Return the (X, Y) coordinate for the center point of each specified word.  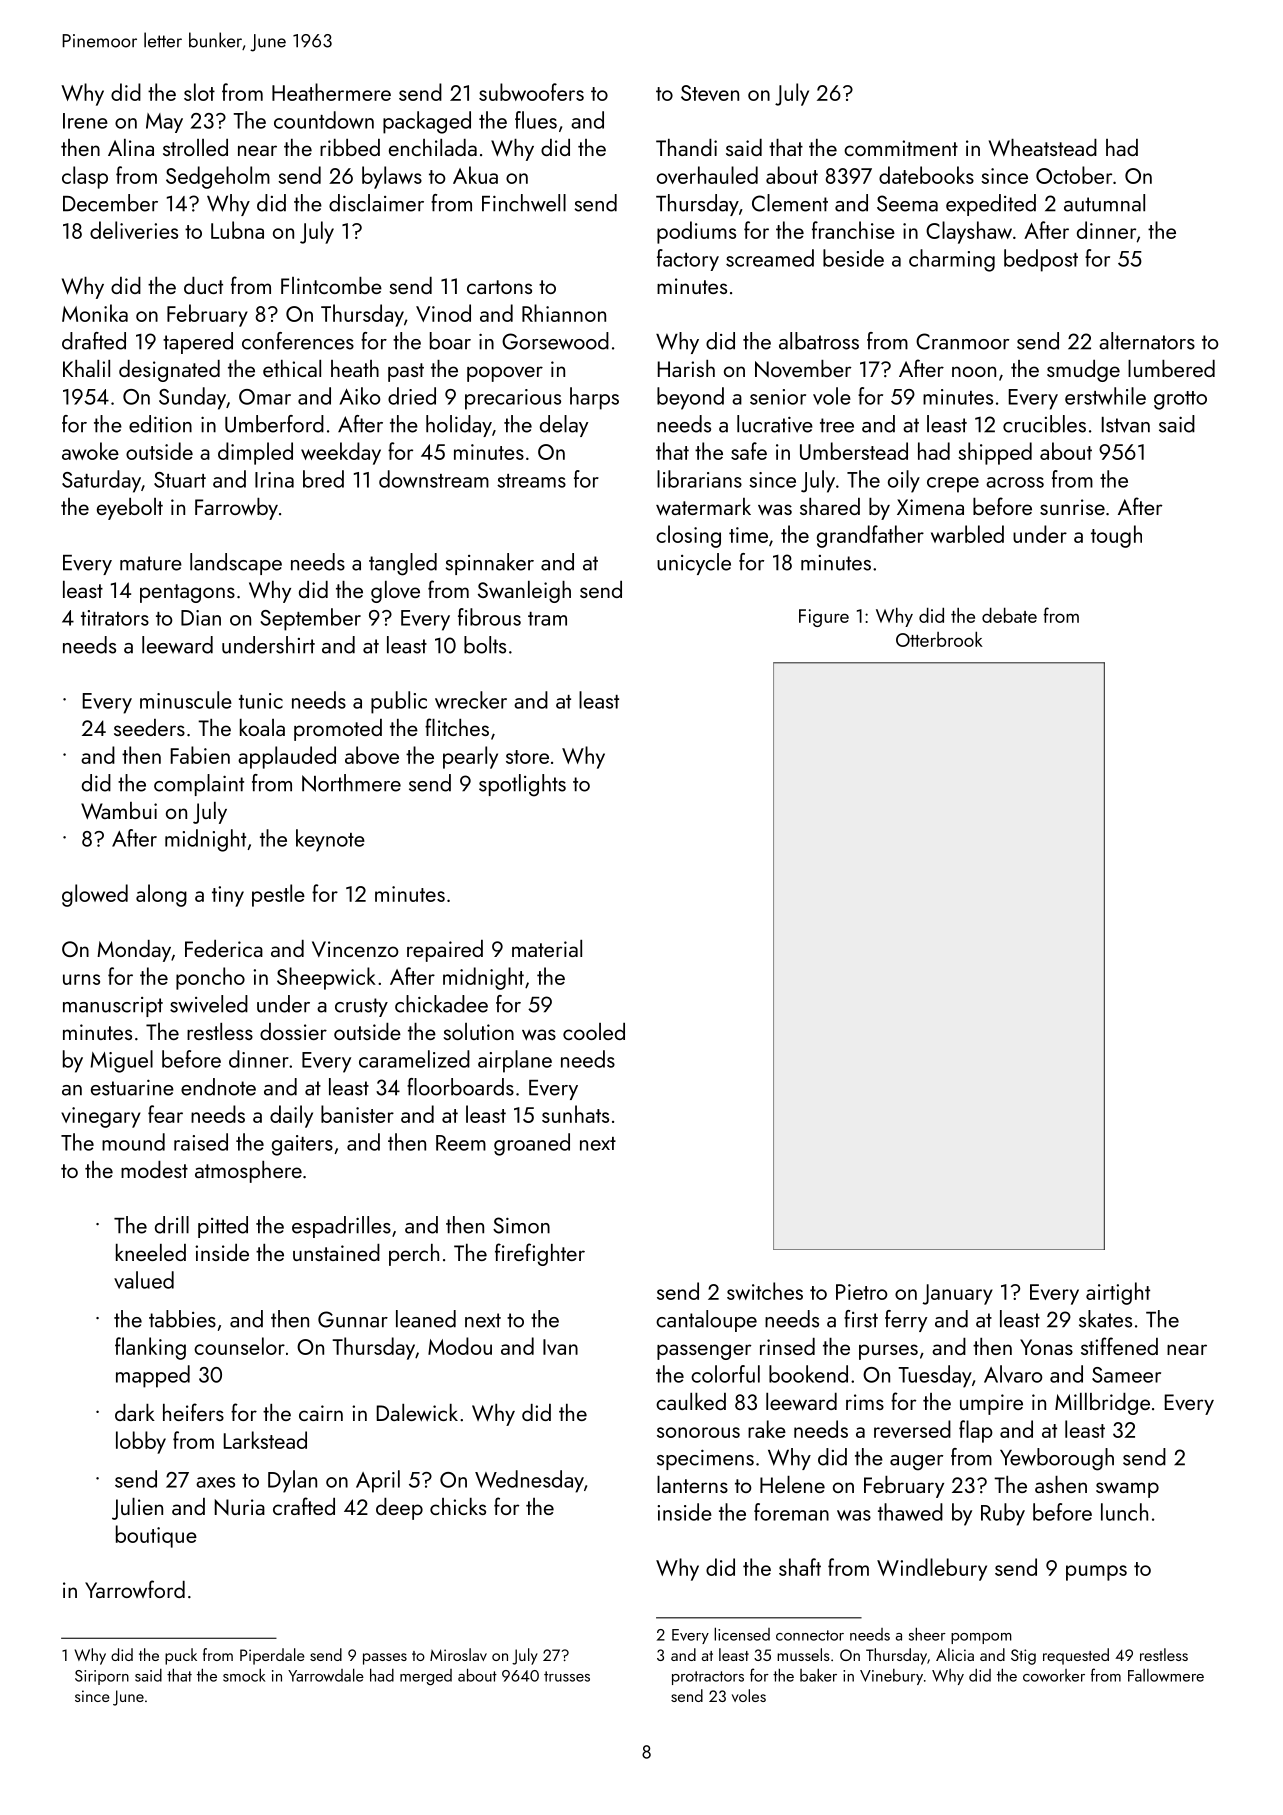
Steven (710, 93)
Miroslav (458, 1654)
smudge (1083, 371)
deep (399, 1509)
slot (199, 92)
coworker (1054, 1675)
